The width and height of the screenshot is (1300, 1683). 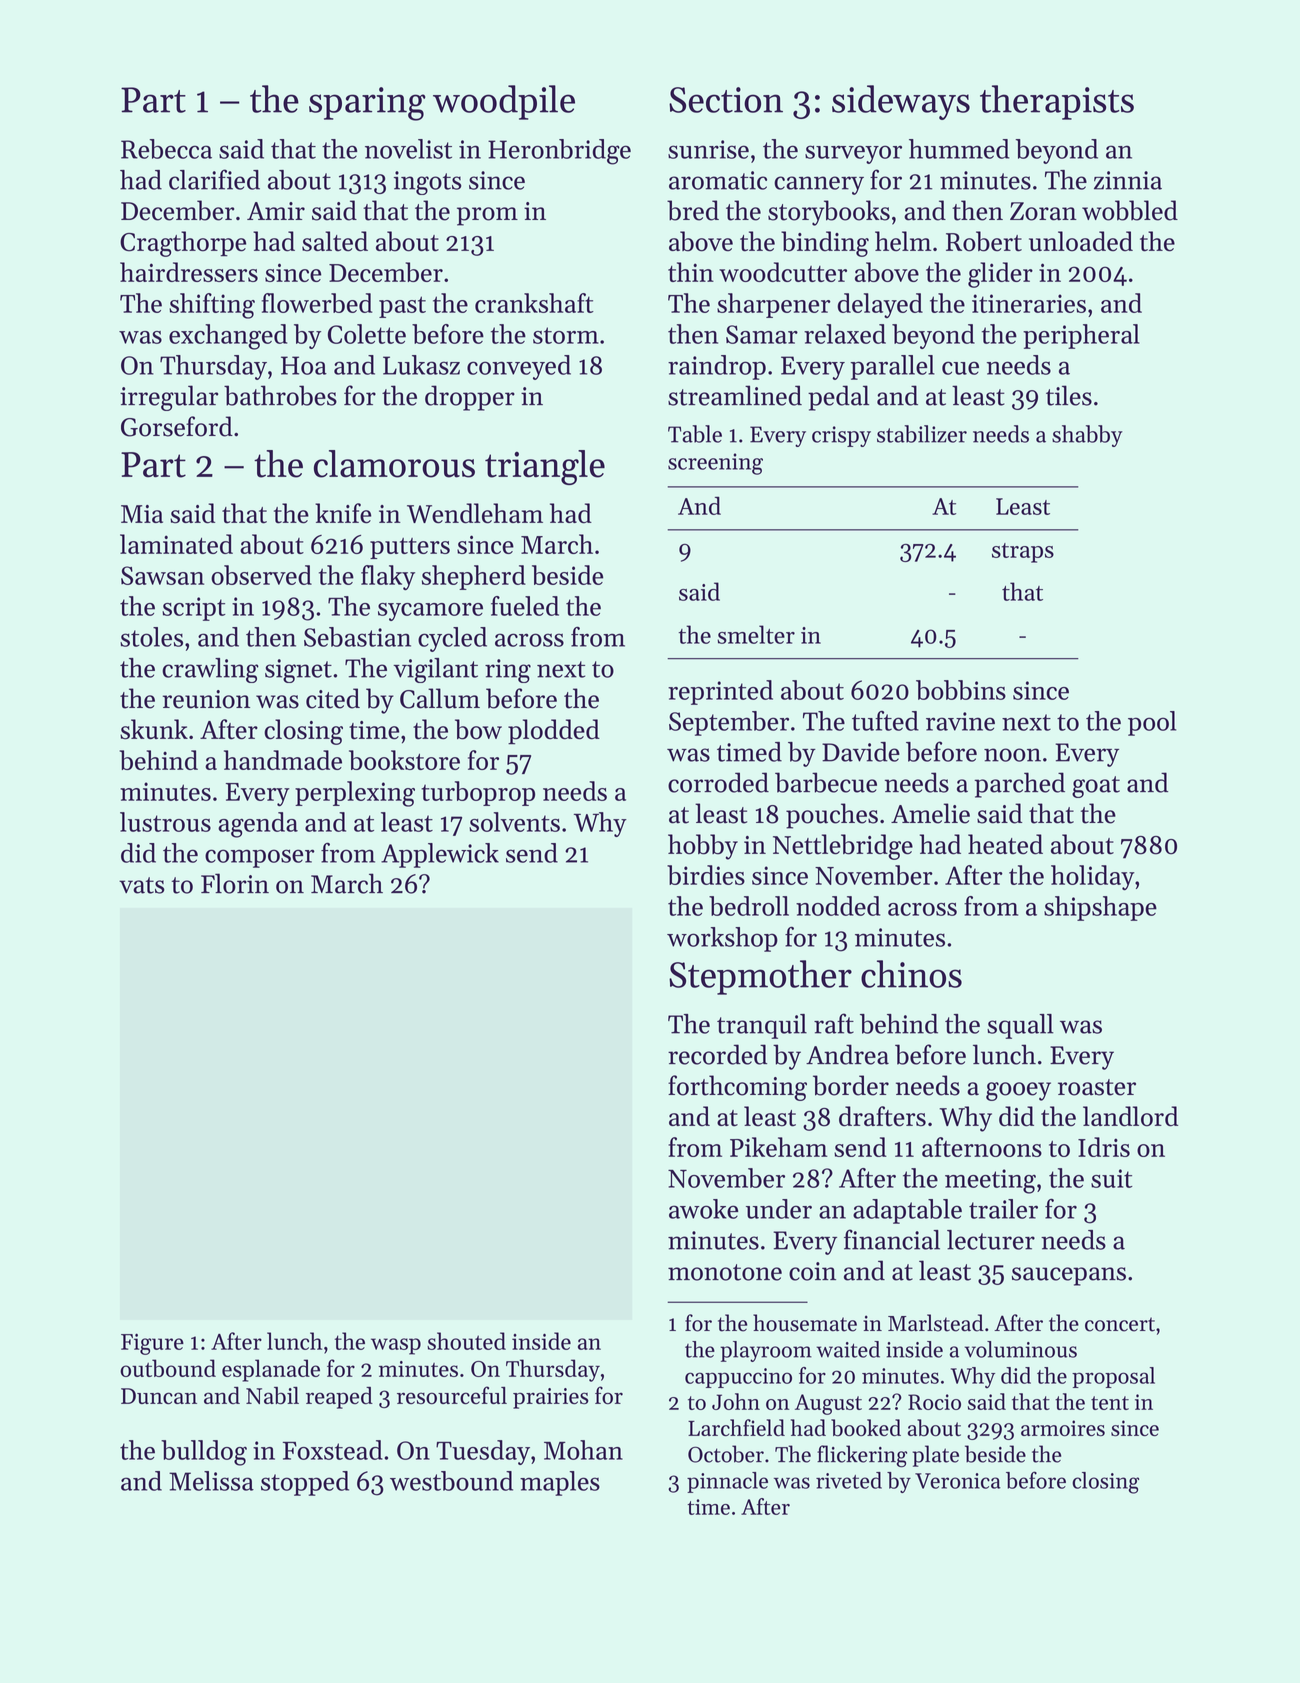 What do you see at coordinates (333, 698) in the screenshot?
I see `cited` at bounding box center [333, 698].
